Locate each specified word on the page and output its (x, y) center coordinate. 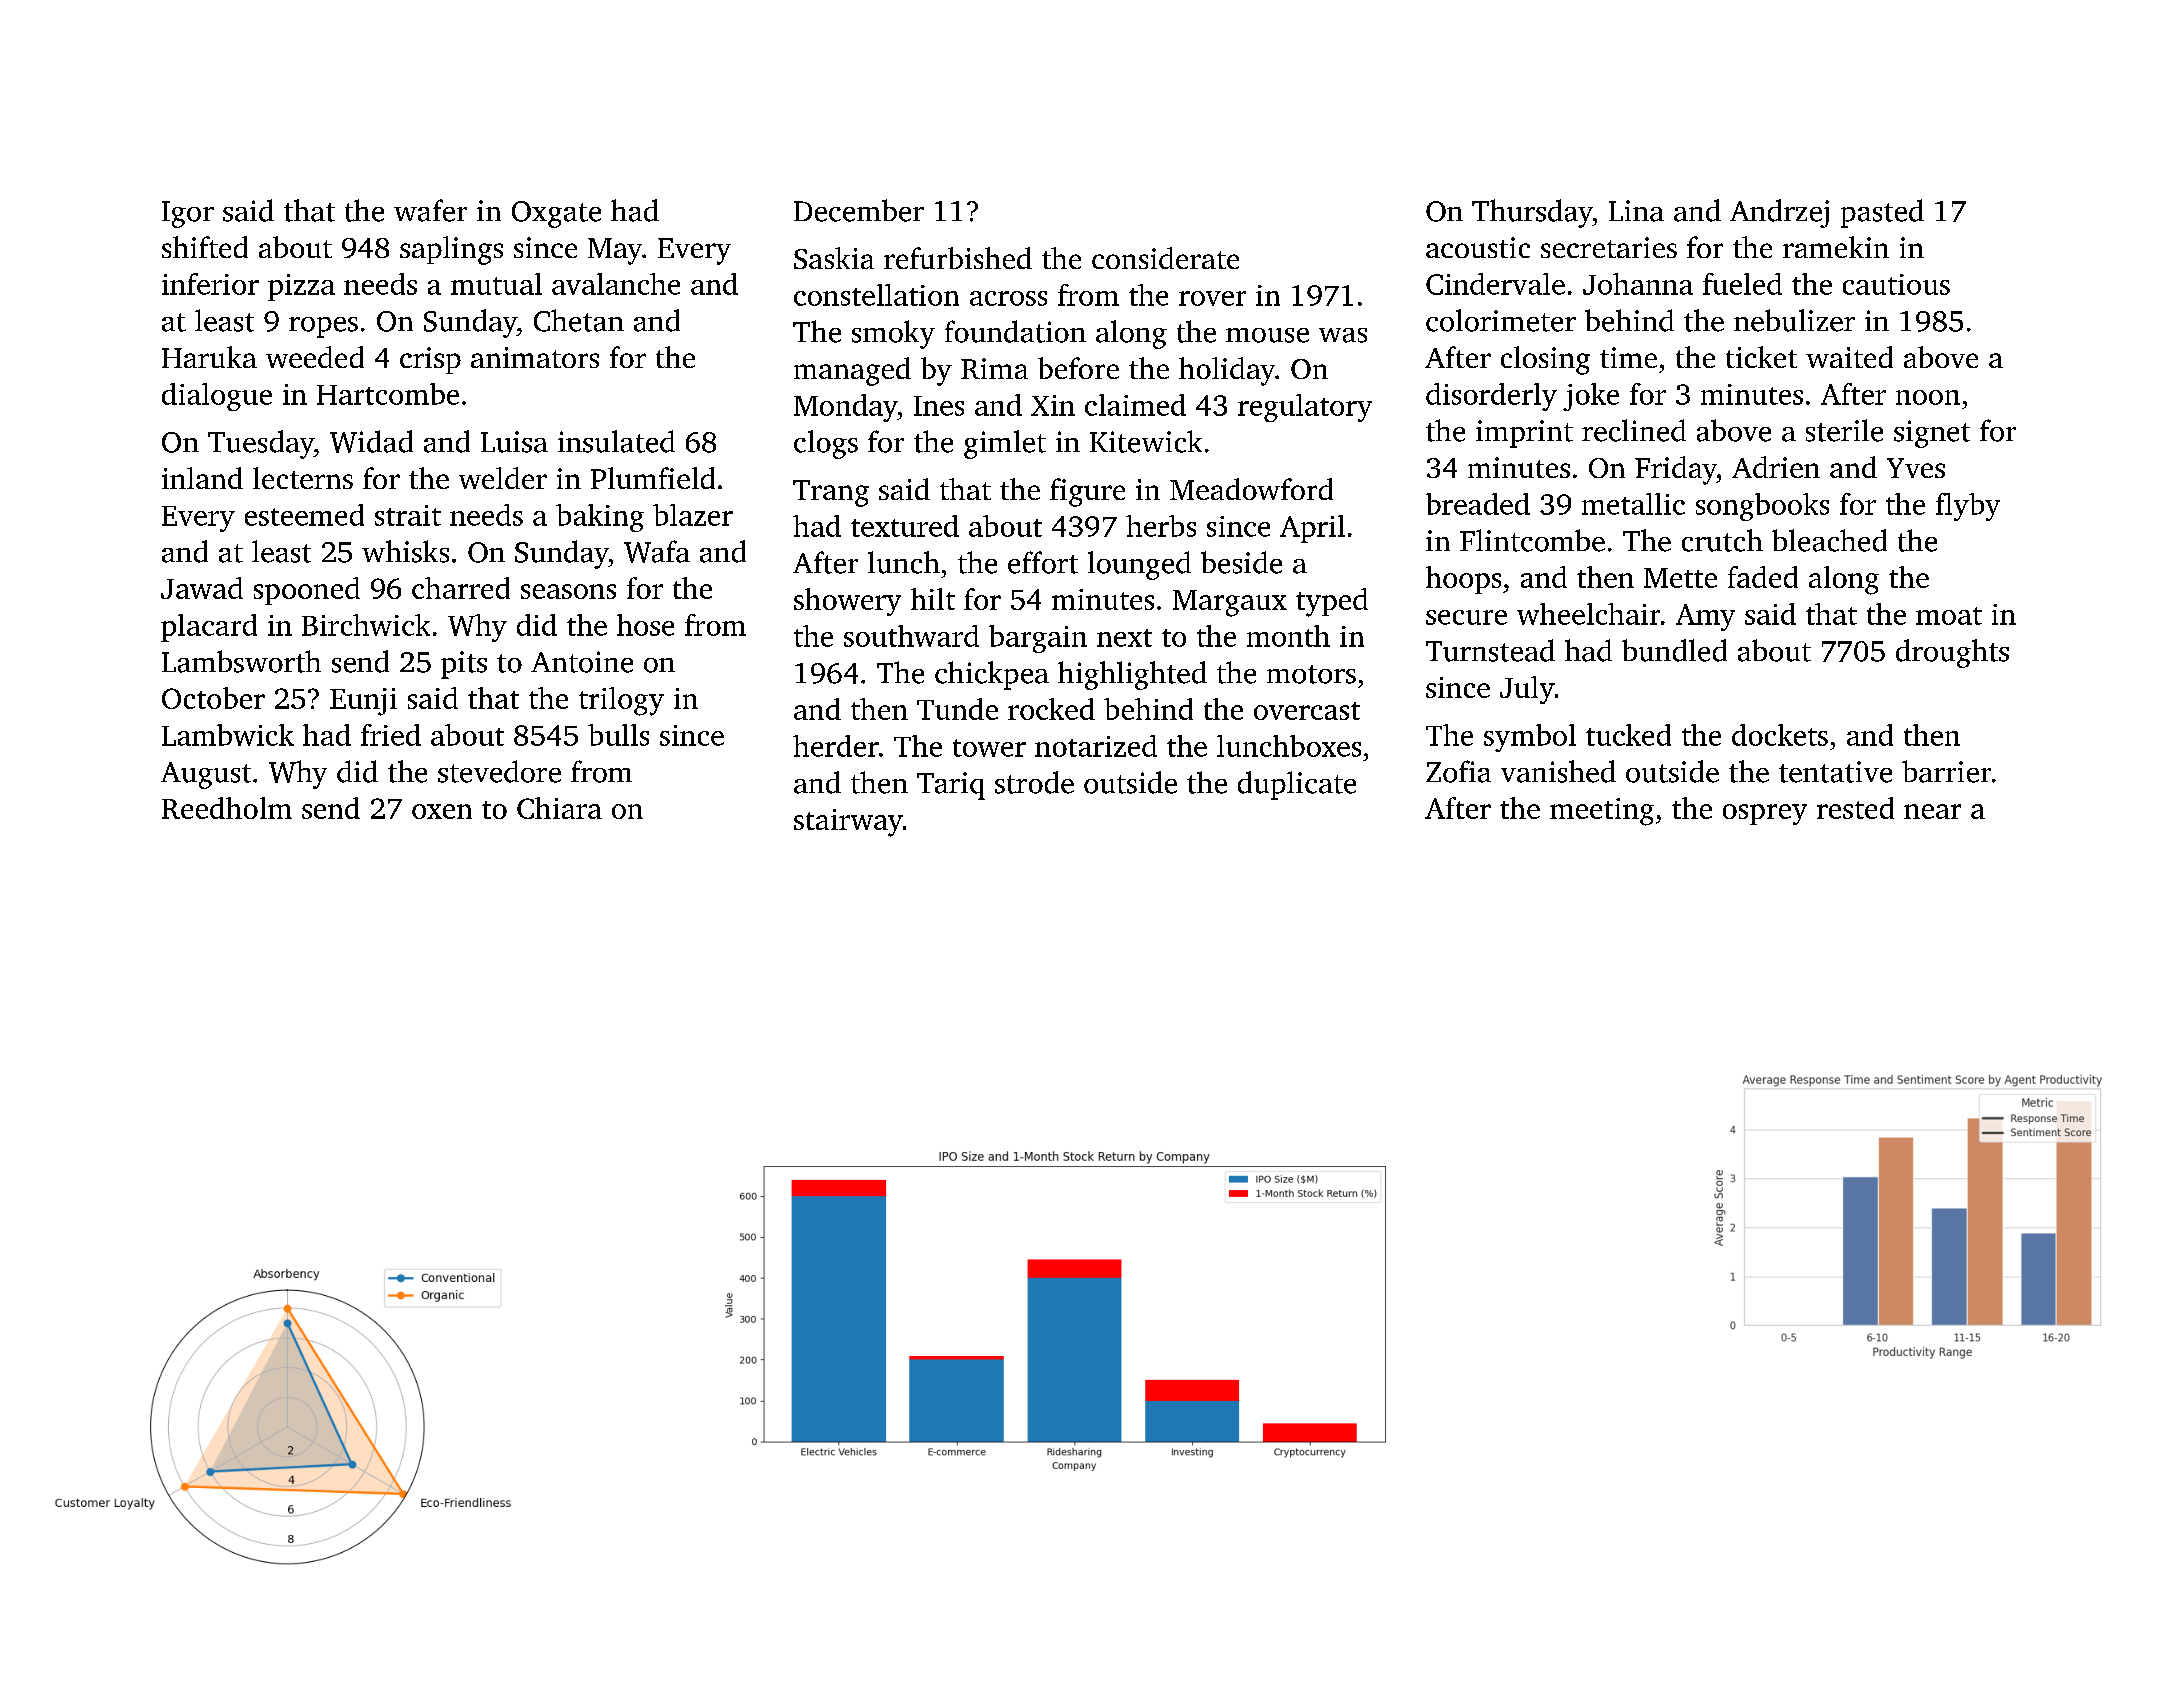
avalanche (616, 284)
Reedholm (227, 808)
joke (1591, 397)
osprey (1765, 814)
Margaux (1230, 603)
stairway (848, 823)
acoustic (1478, 247)
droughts (1952, 653)
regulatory (1305, 408)
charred (461, 588)
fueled (1742, 284)
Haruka (209, 357)
